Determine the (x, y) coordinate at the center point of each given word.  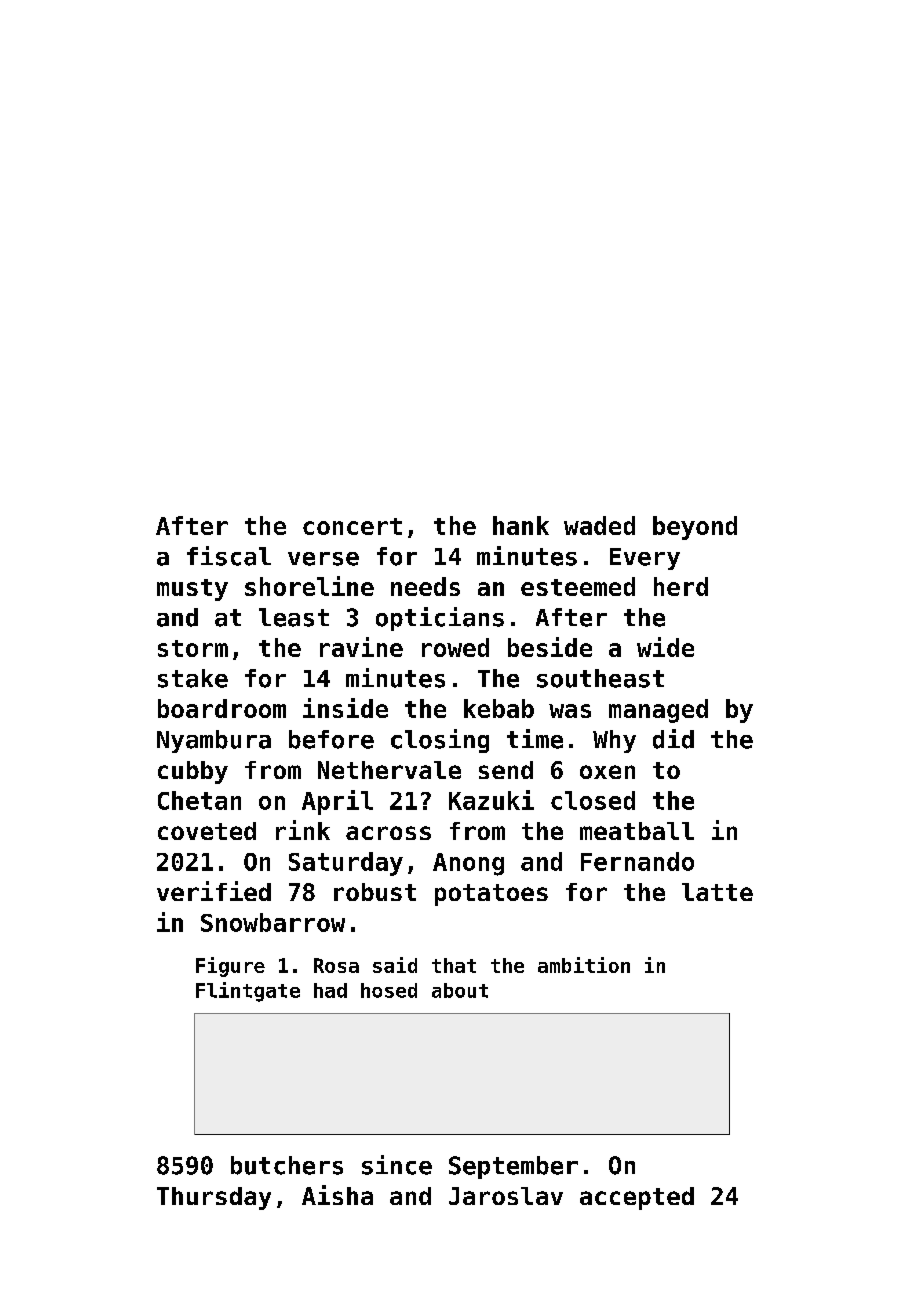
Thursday (214, 1198)
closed (593, 800)
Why (614, 741)
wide (665, 647)
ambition (584, 965)
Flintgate (248, 992)
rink (303, 830)
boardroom (222, 708)
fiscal (229, 556)
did (673, 739)
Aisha (337, 1195)
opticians (440, 619)
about (460, 990)
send (506, 770)
